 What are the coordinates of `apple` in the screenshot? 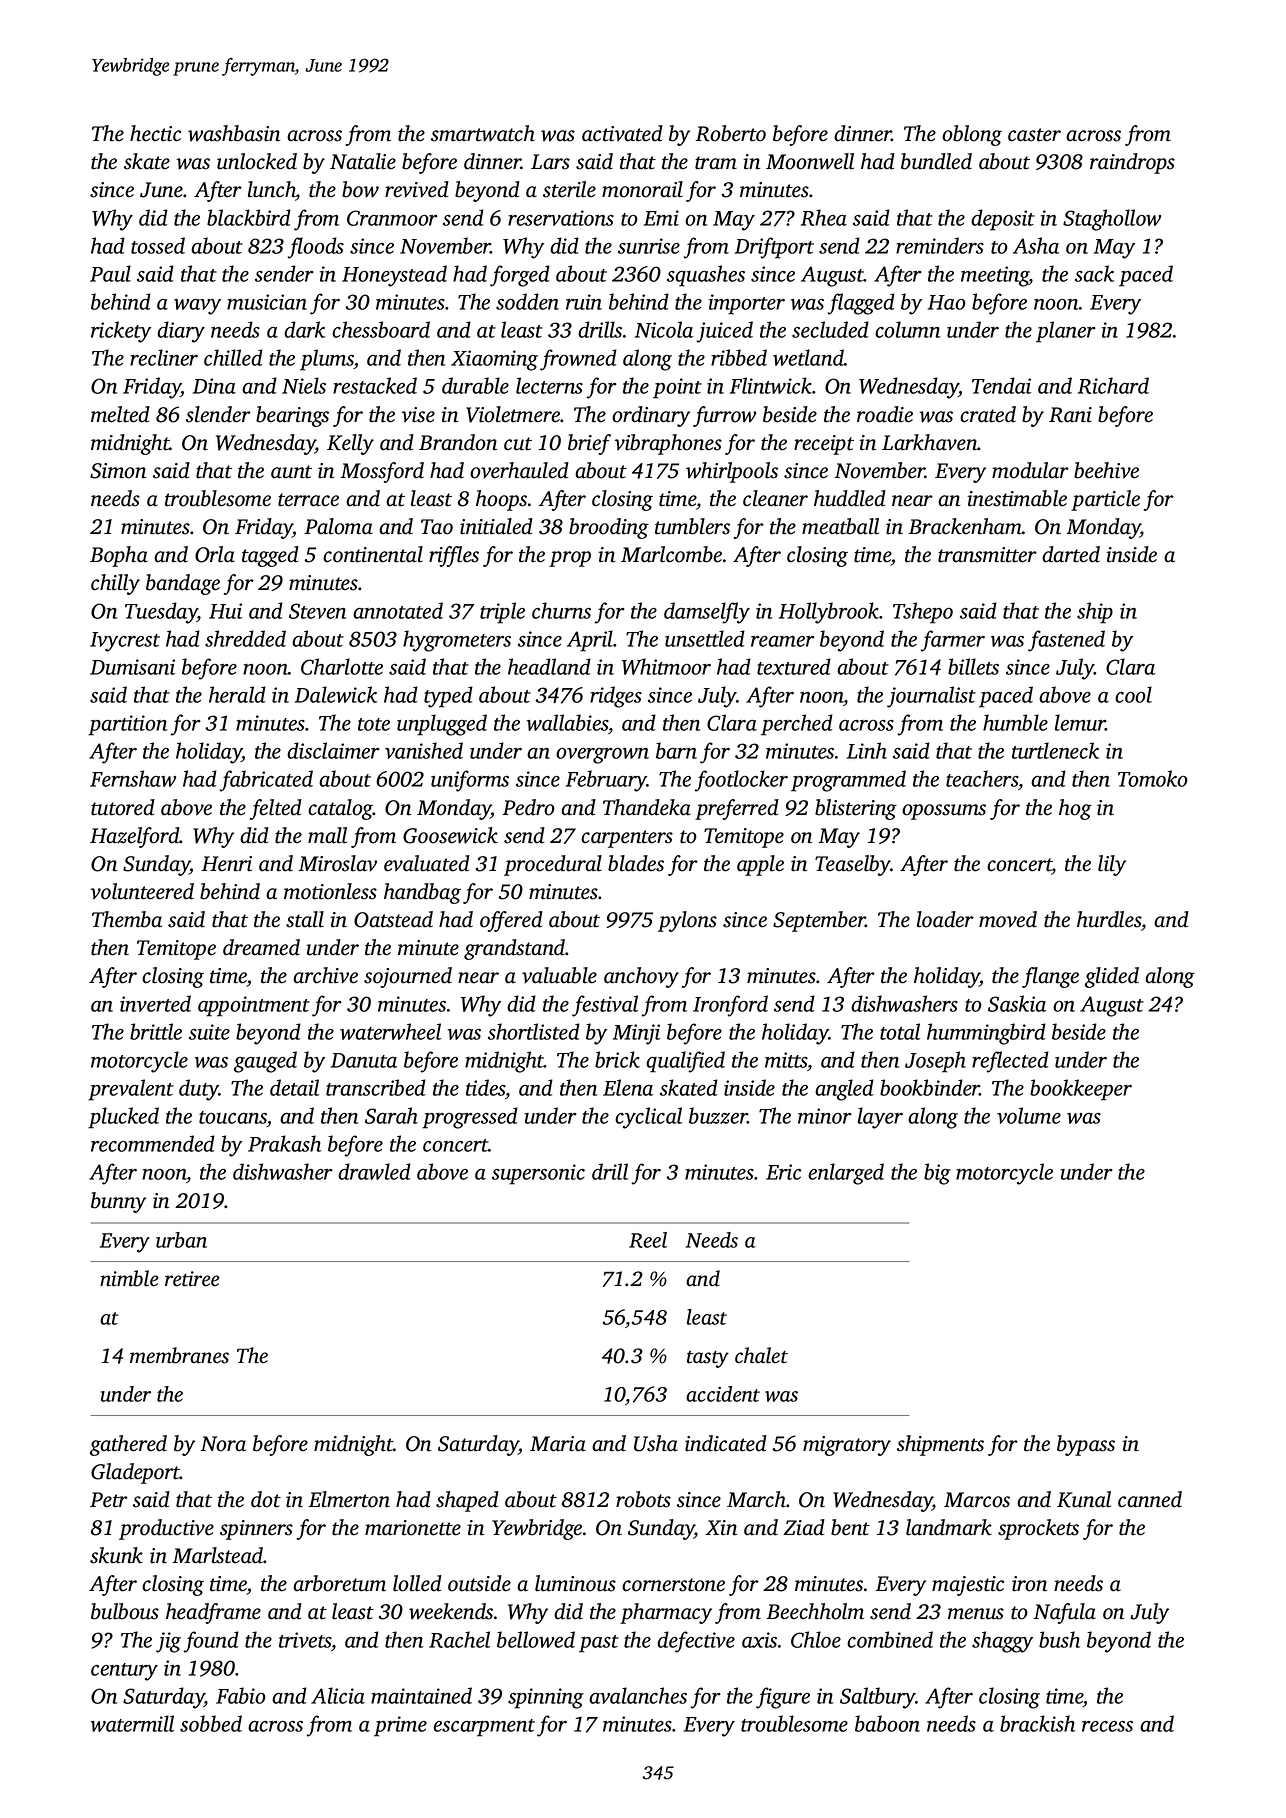 It's located at (760, 865).
